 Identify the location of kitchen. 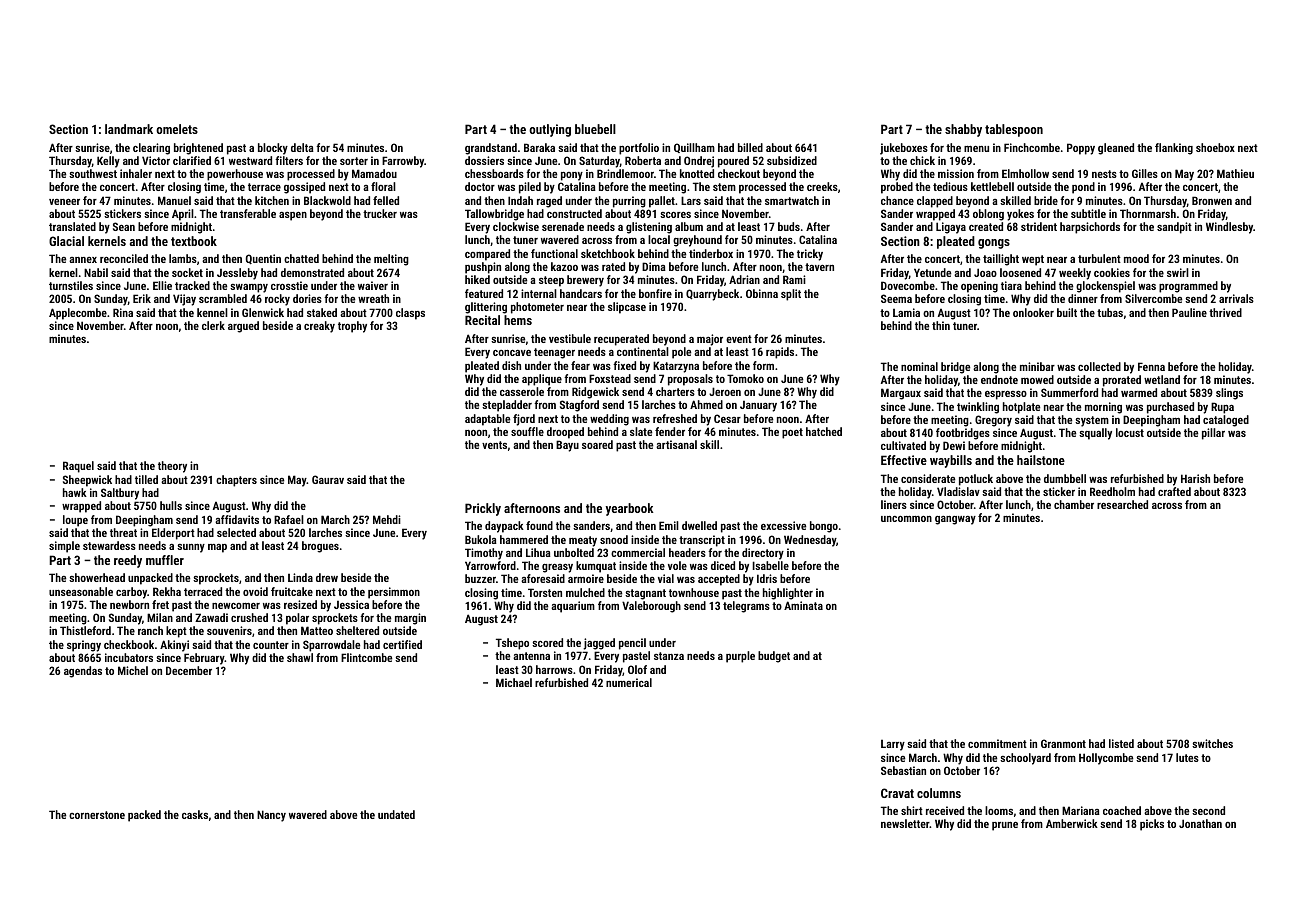
(272, 200).
